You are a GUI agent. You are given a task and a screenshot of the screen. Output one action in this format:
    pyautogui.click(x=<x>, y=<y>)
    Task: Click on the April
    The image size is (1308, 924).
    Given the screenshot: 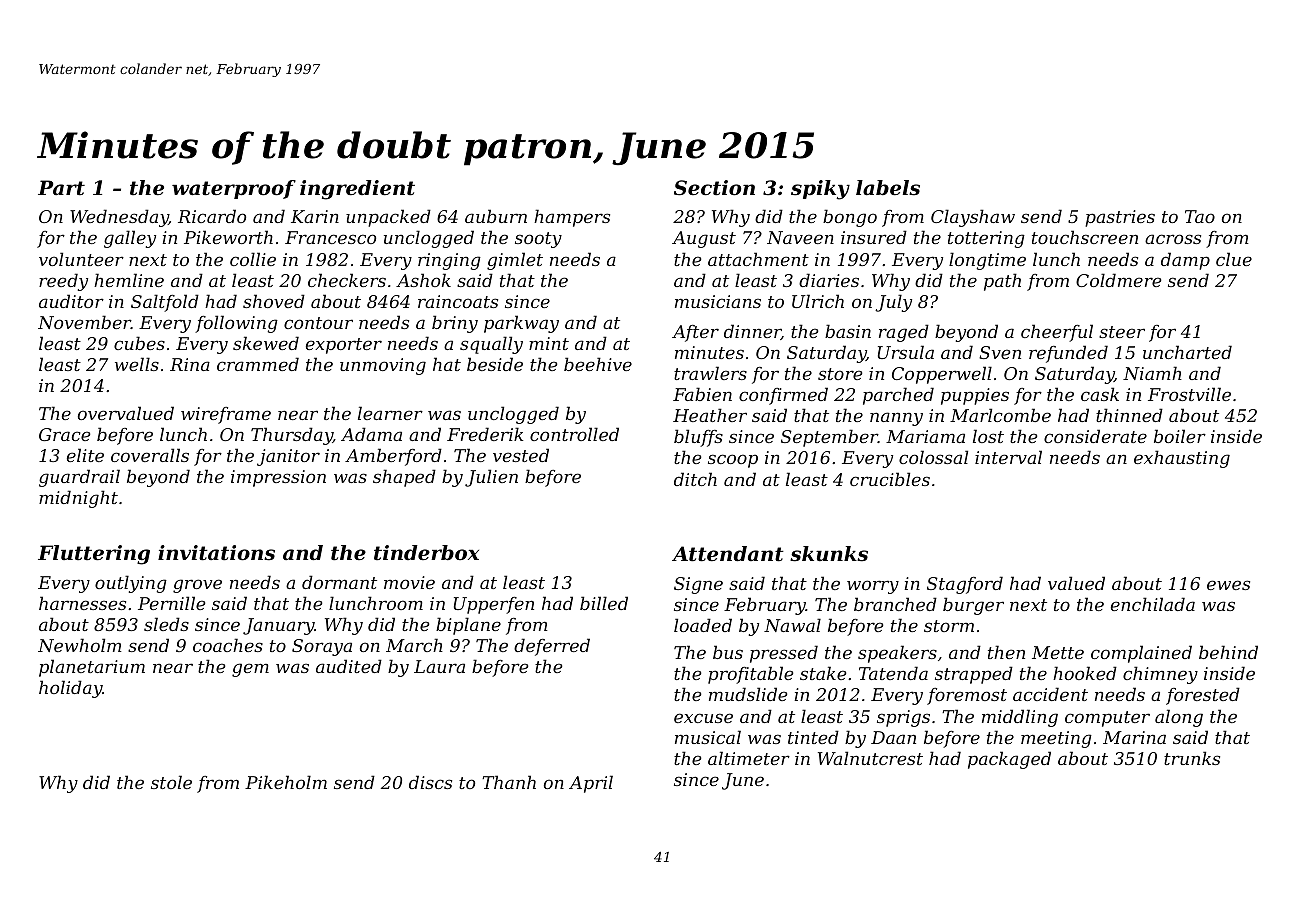 What is the action you would take?
    pyautogui.click(x=591, y=784)
